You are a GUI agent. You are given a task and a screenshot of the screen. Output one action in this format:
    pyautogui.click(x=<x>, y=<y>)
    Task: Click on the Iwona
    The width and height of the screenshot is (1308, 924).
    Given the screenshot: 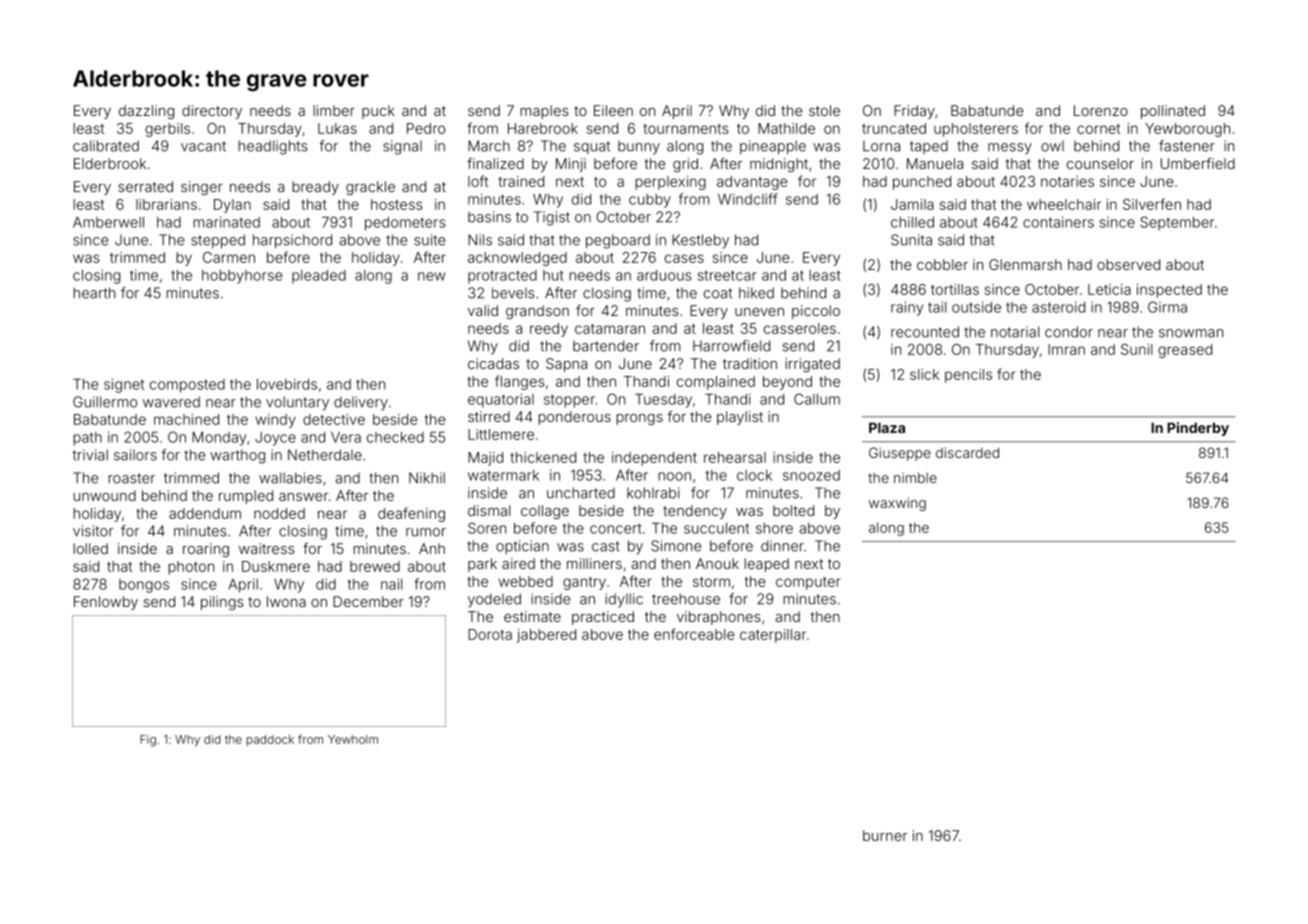 What is the action you would take?
    pyautogui.click(x=286, y=601)
